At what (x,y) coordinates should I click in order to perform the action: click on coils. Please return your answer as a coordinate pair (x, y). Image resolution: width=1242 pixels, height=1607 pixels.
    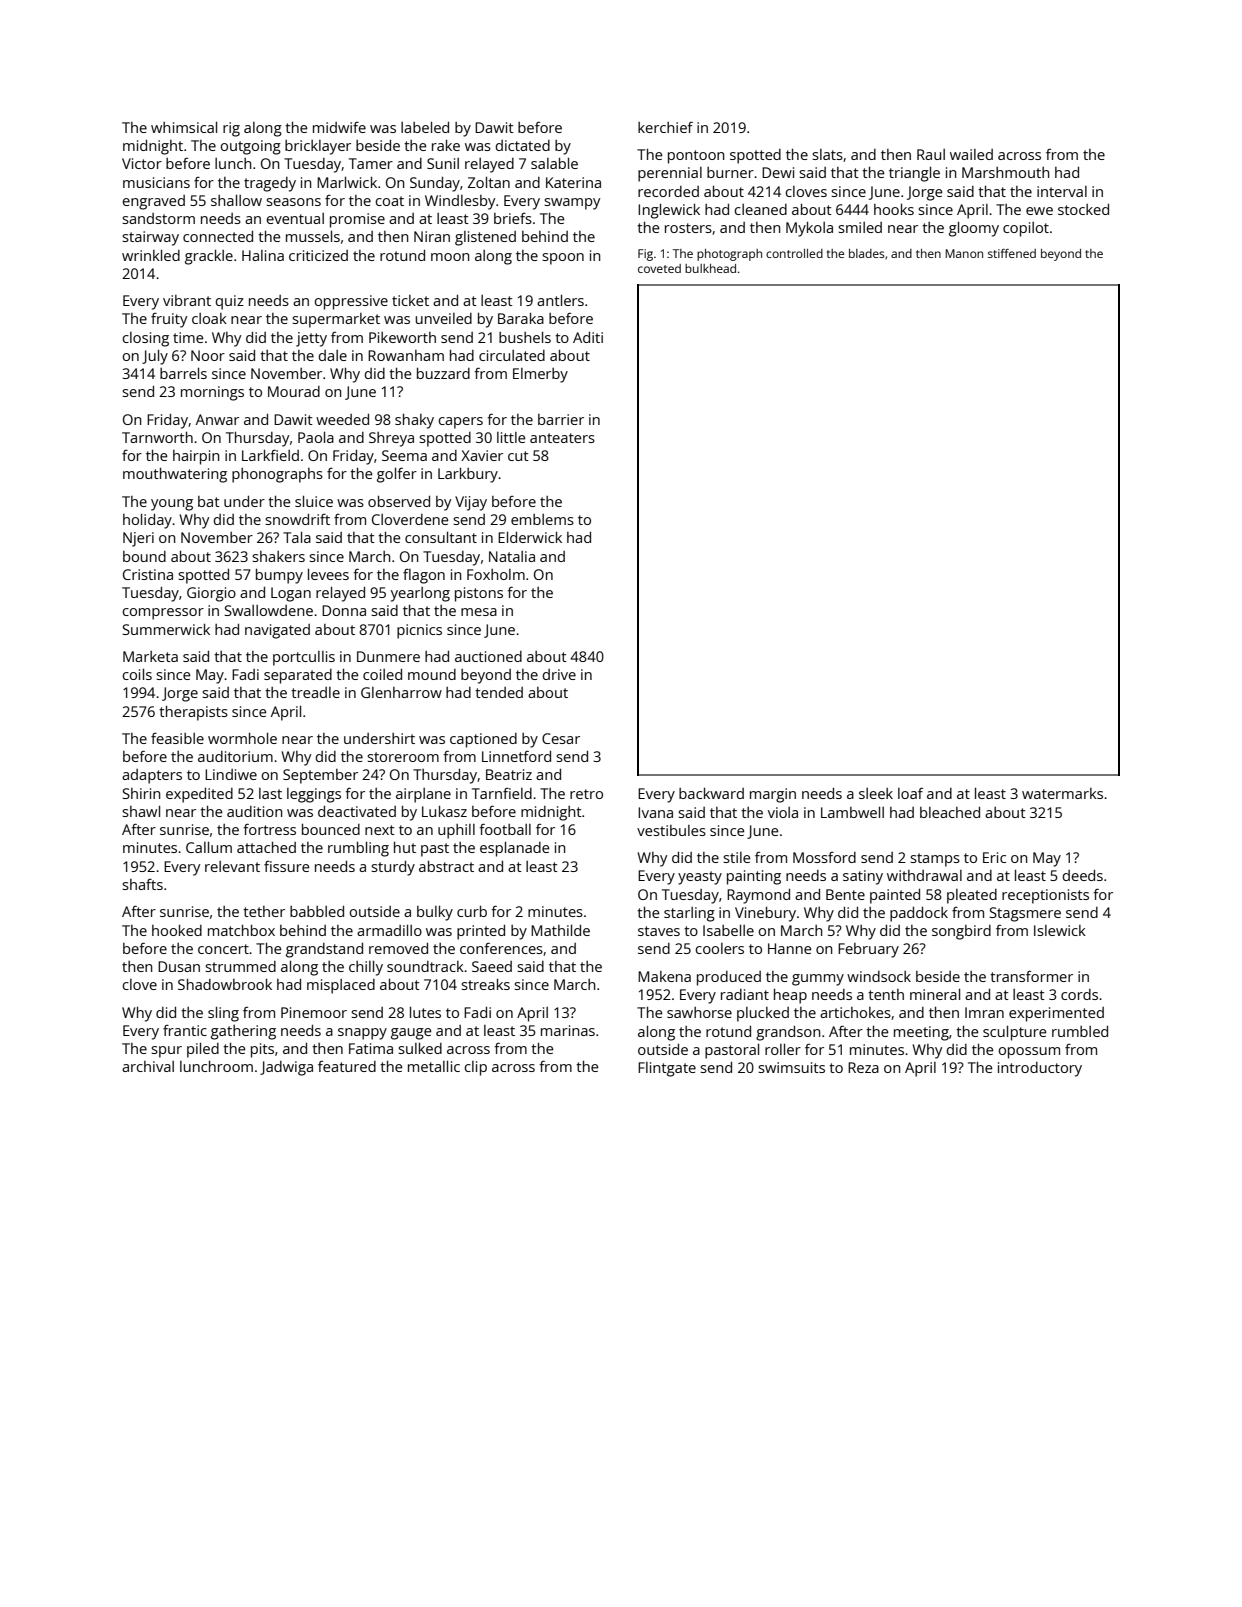
    Looking at the image, I should click on (137, 674).
